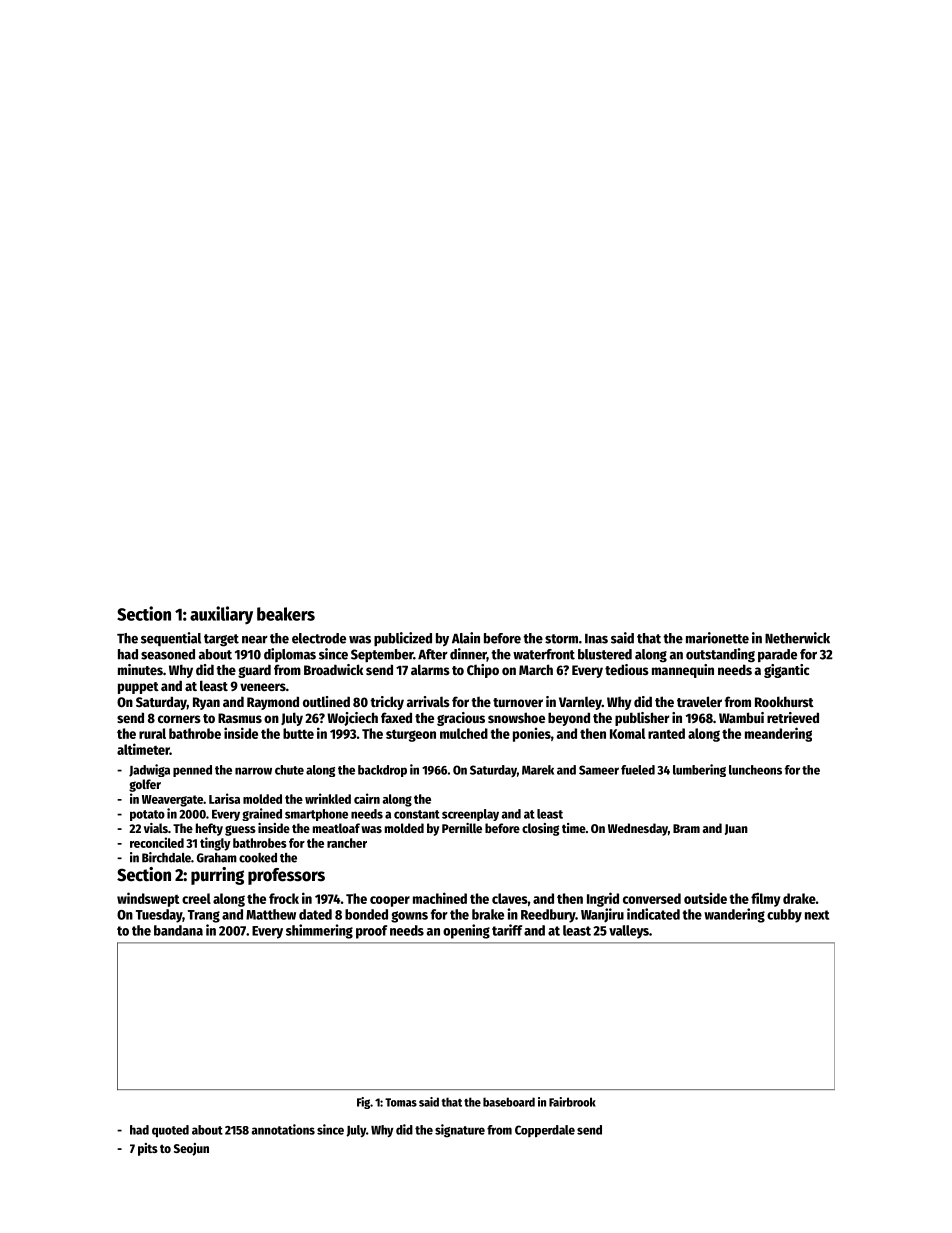  What do you see at coordinates (720, 655) in the image?
I see `outstanding` at bounding box center [720, 655].
